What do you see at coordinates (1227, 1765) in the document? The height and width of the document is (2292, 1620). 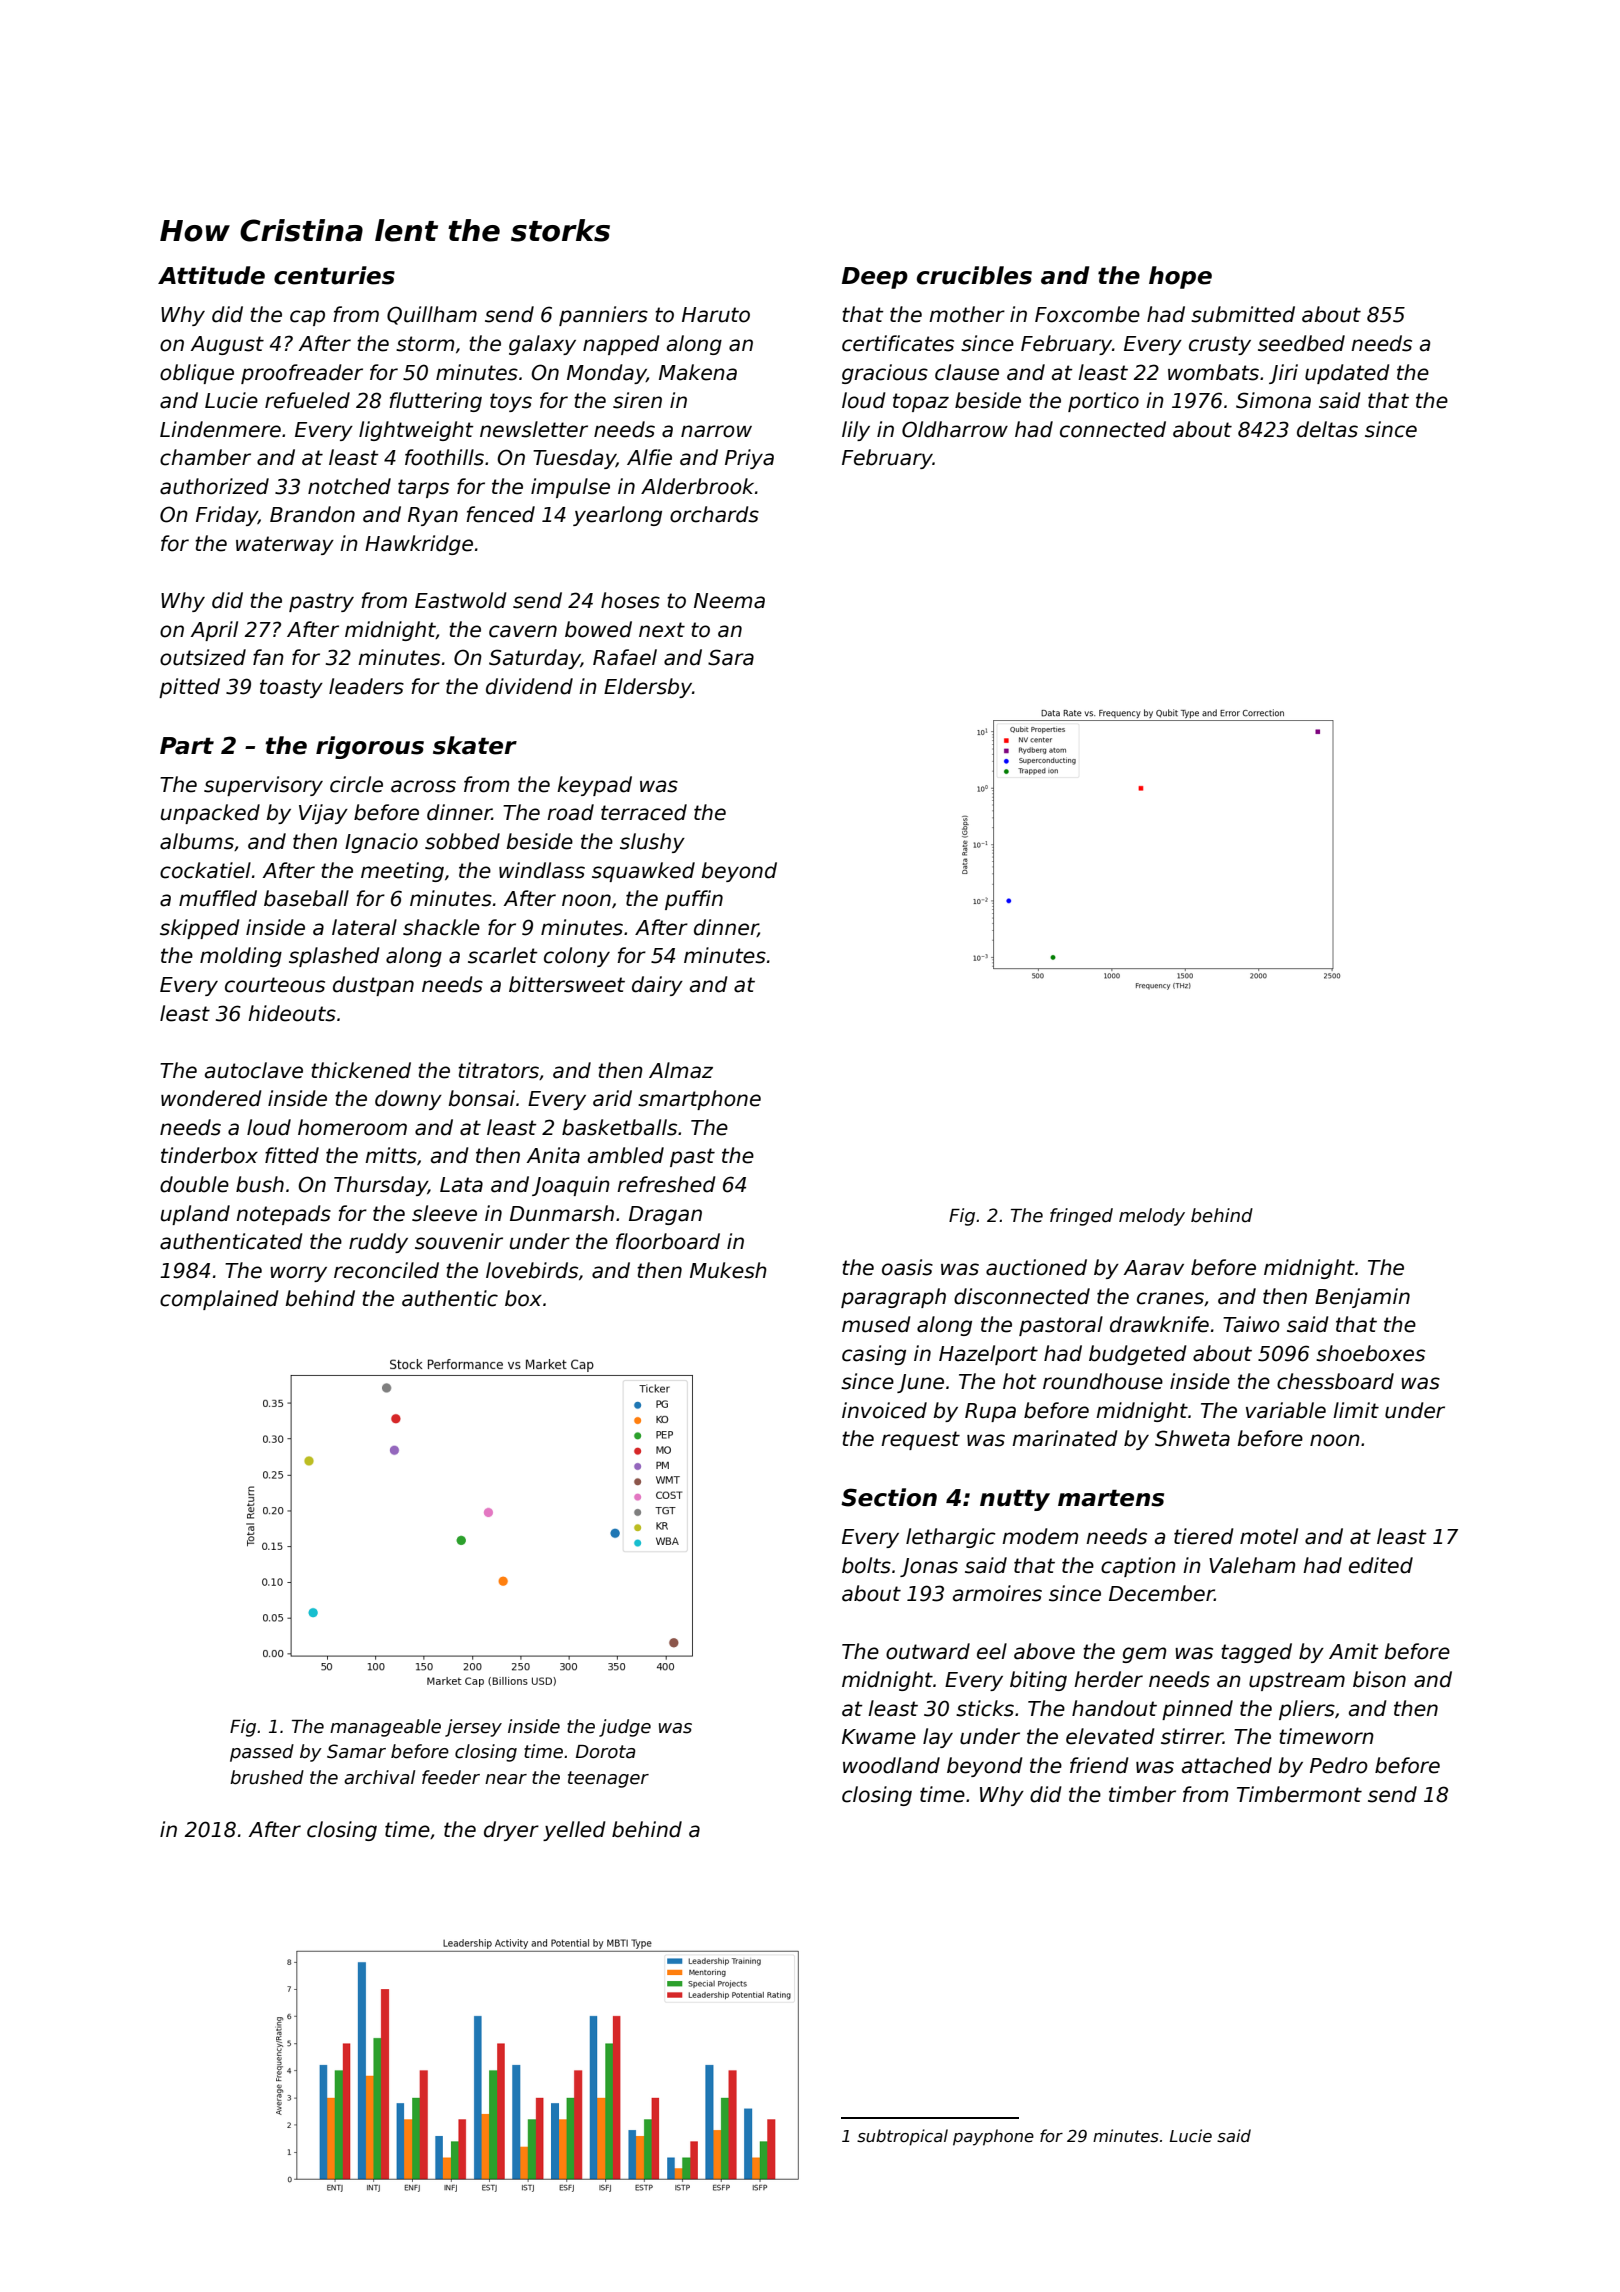 I see `attached` at bounding box center [1227, 1765].
